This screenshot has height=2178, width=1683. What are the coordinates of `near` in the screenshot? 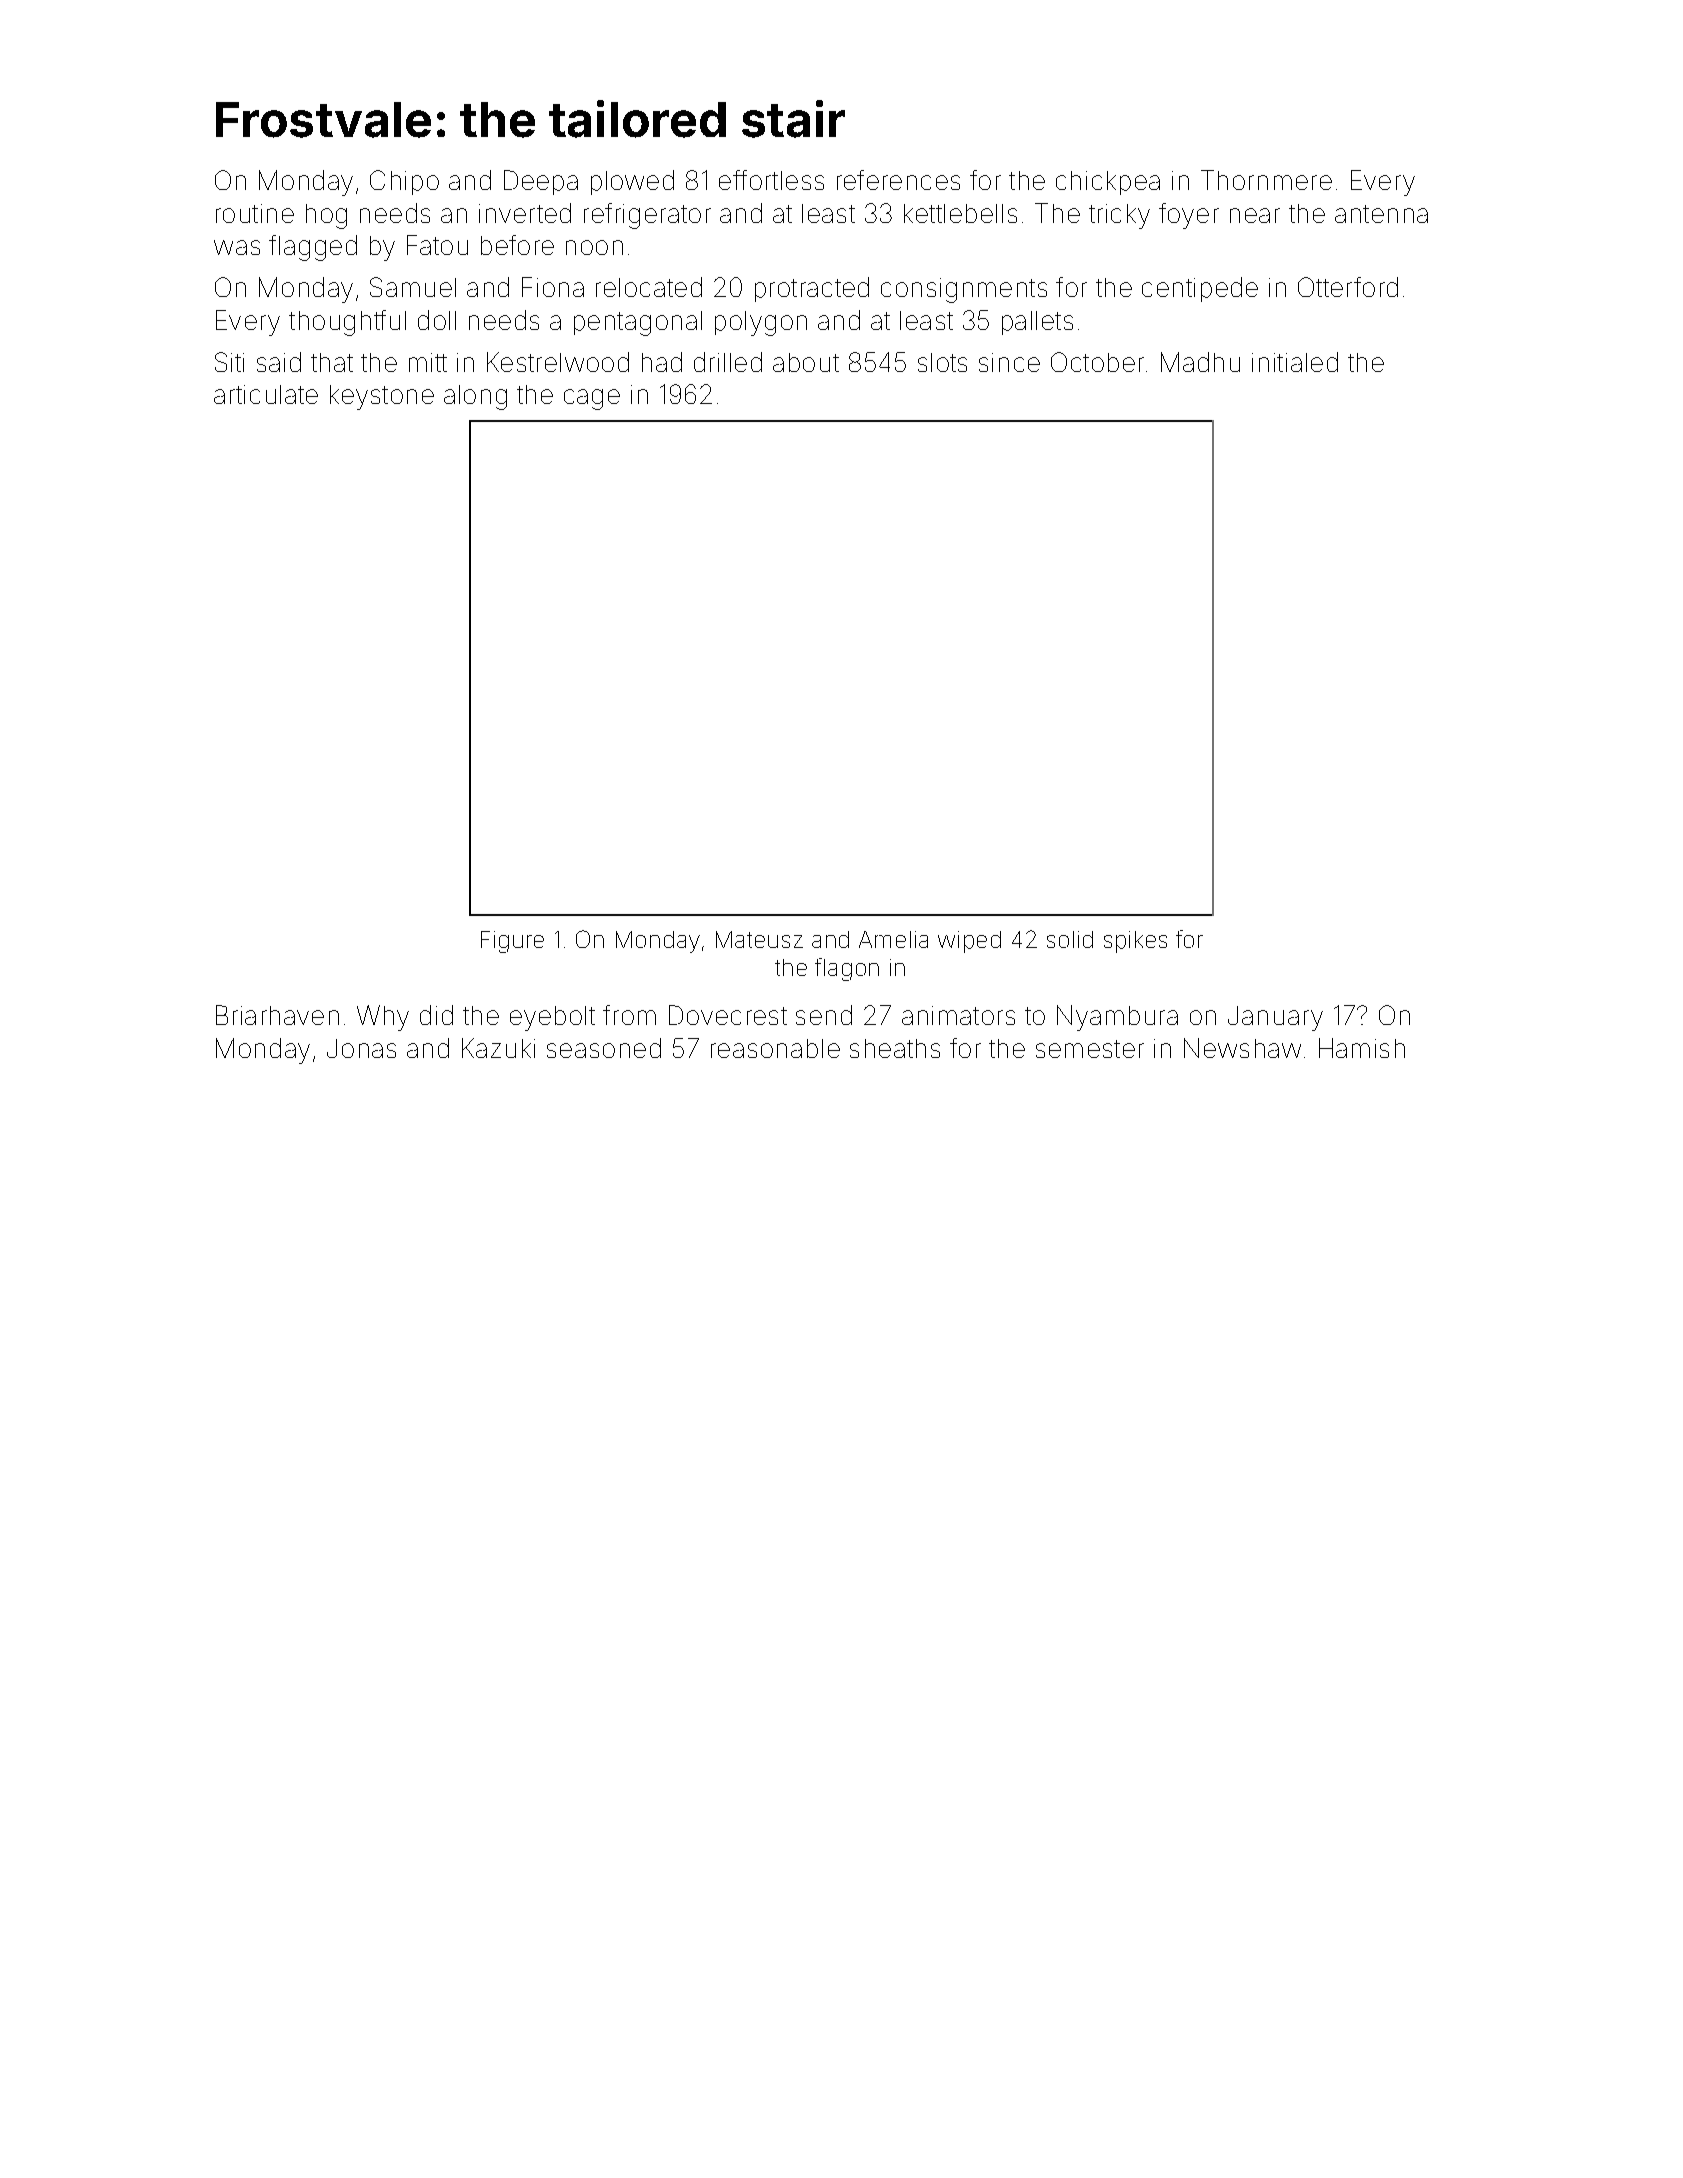 It's located at (1255, 215).
